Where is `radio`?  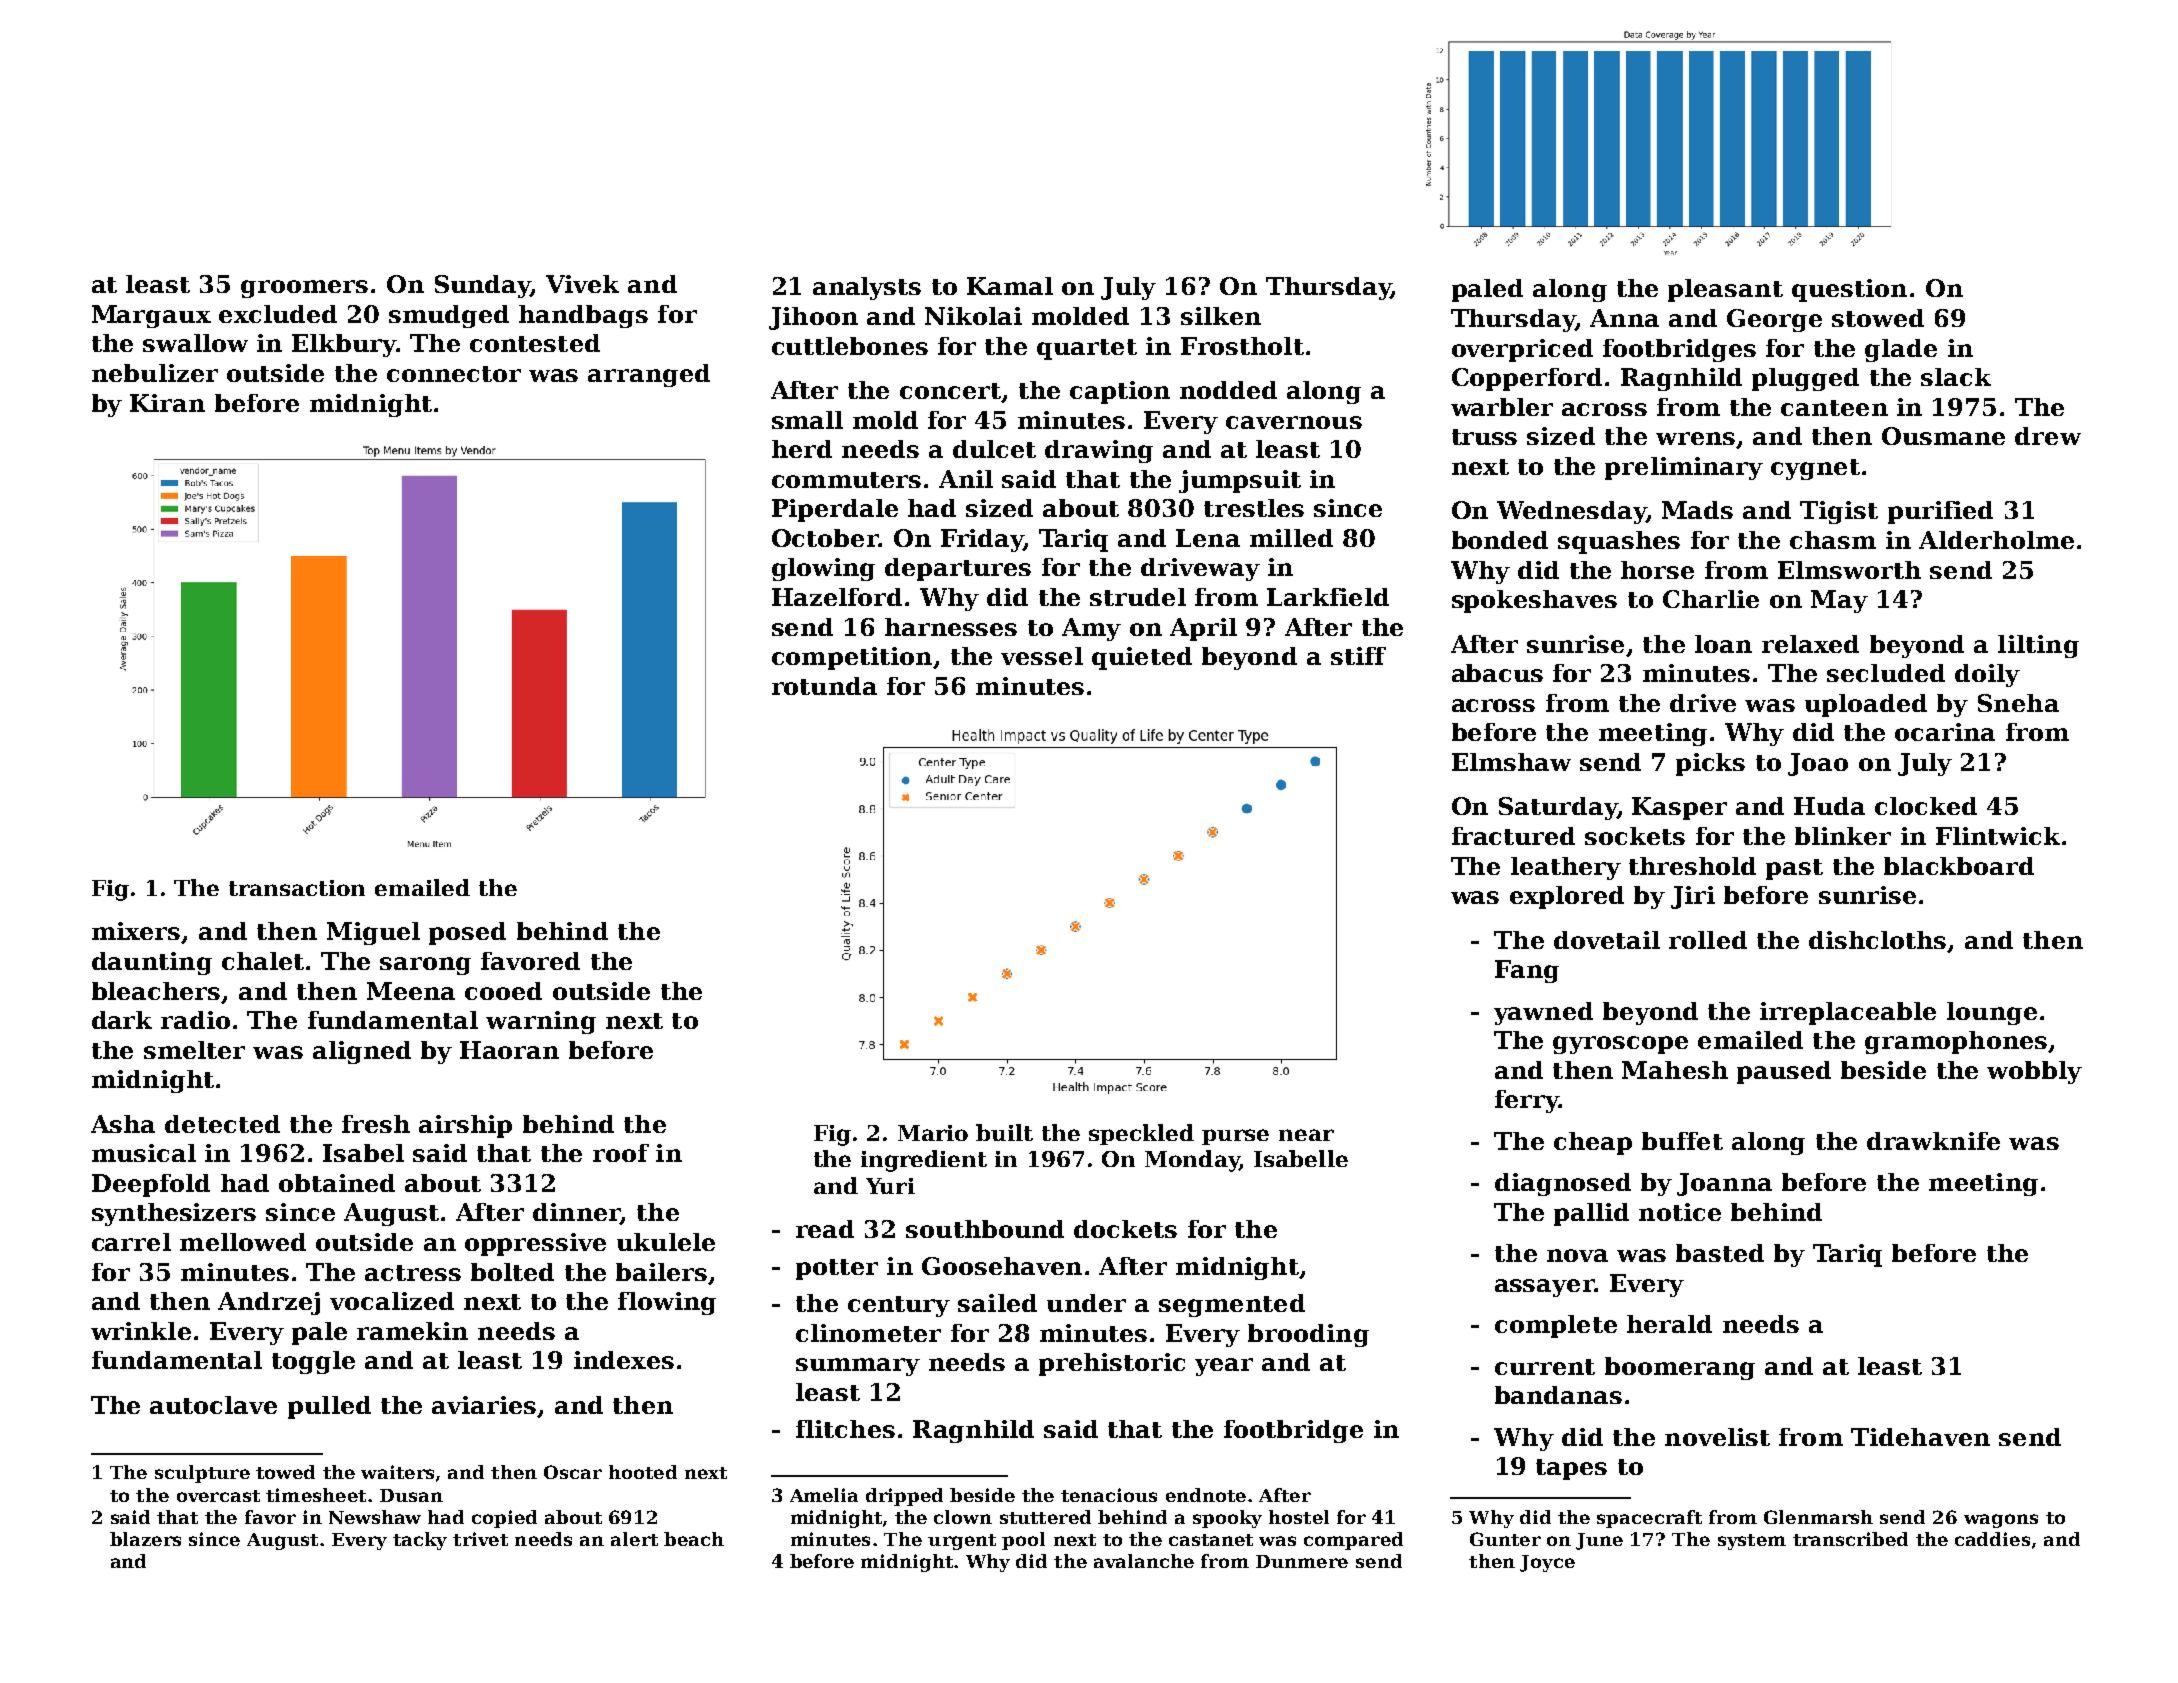
radio is located at coordinates (195, 1020).
